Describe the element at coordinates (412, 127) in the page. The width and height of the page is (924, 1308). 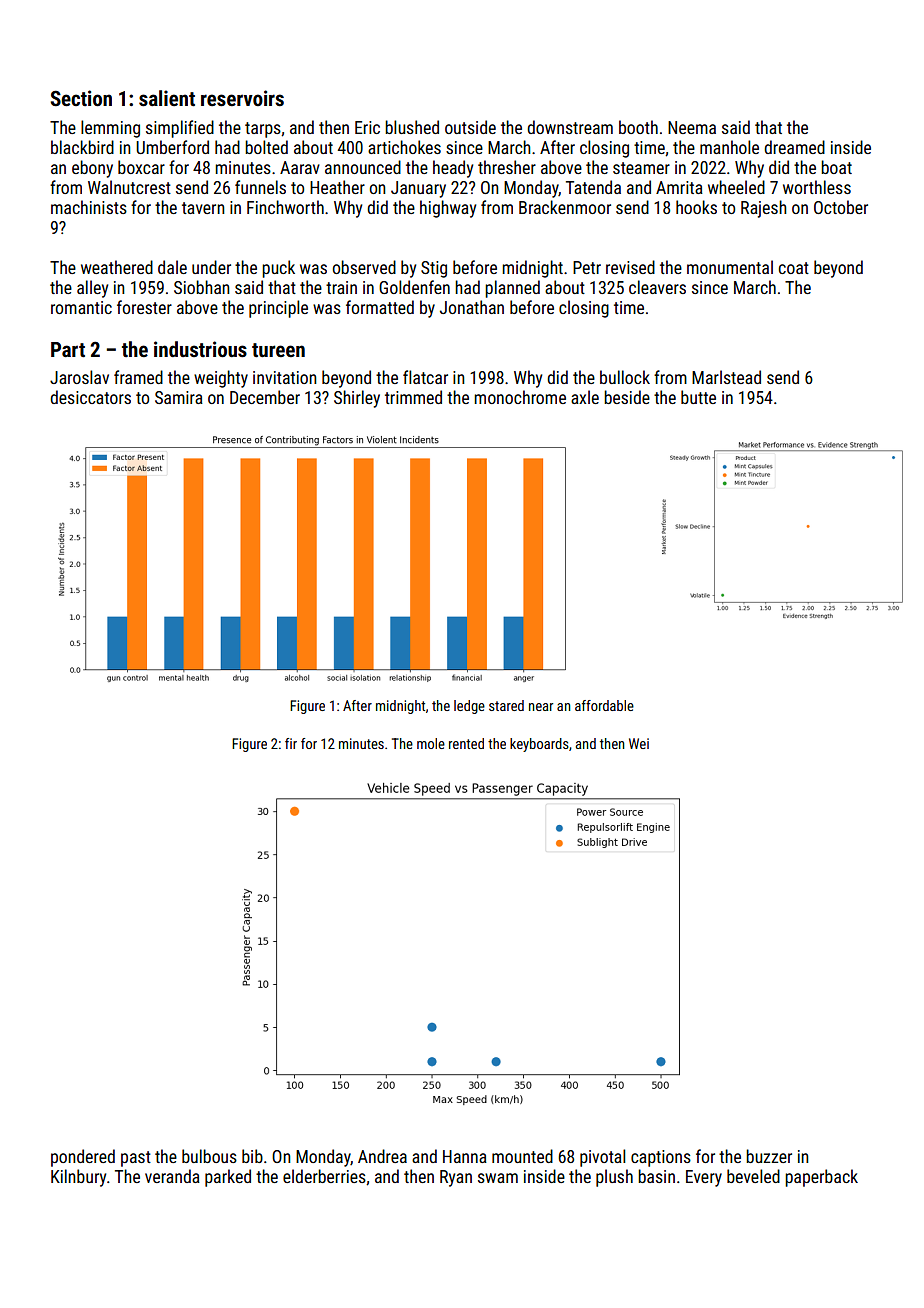
I see `blushed` at that location.
